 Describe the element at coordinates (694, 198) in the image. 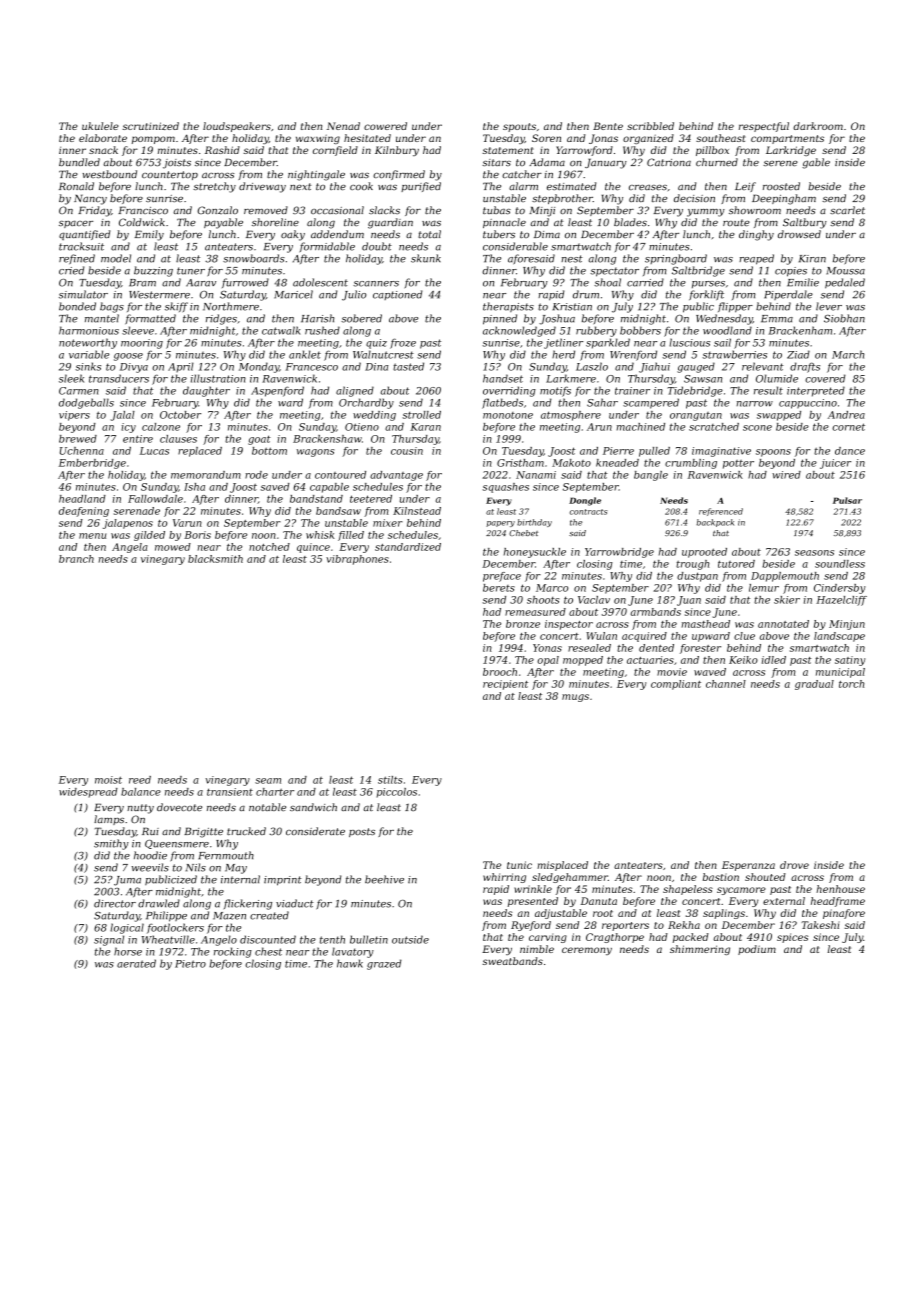

I see `decision` at that location.
